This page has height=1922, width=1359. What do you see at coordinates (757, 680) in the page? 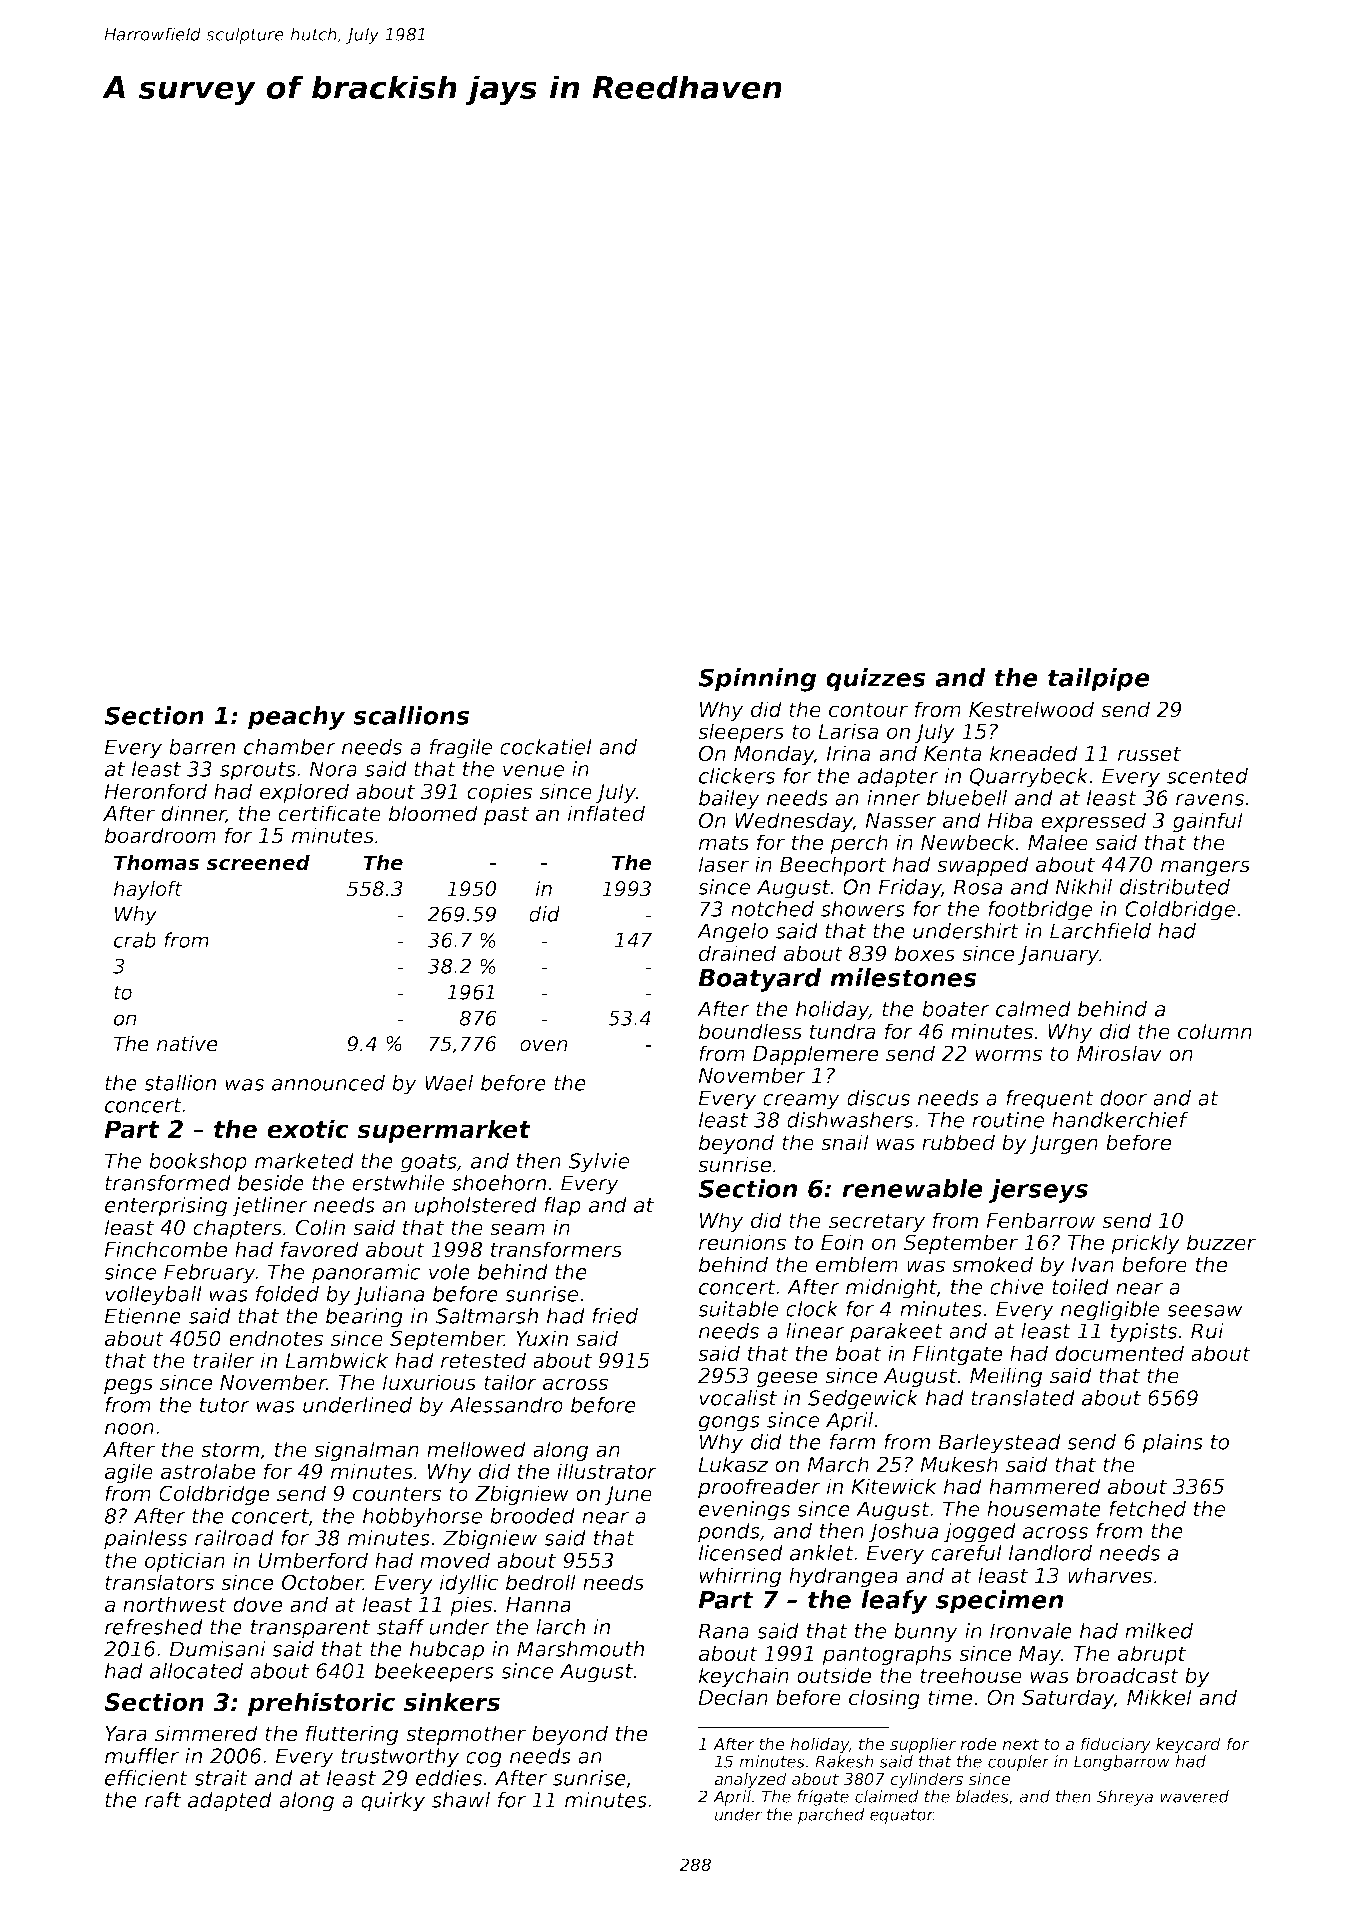
I see `Spinning` at bounding box center [757, 680].
